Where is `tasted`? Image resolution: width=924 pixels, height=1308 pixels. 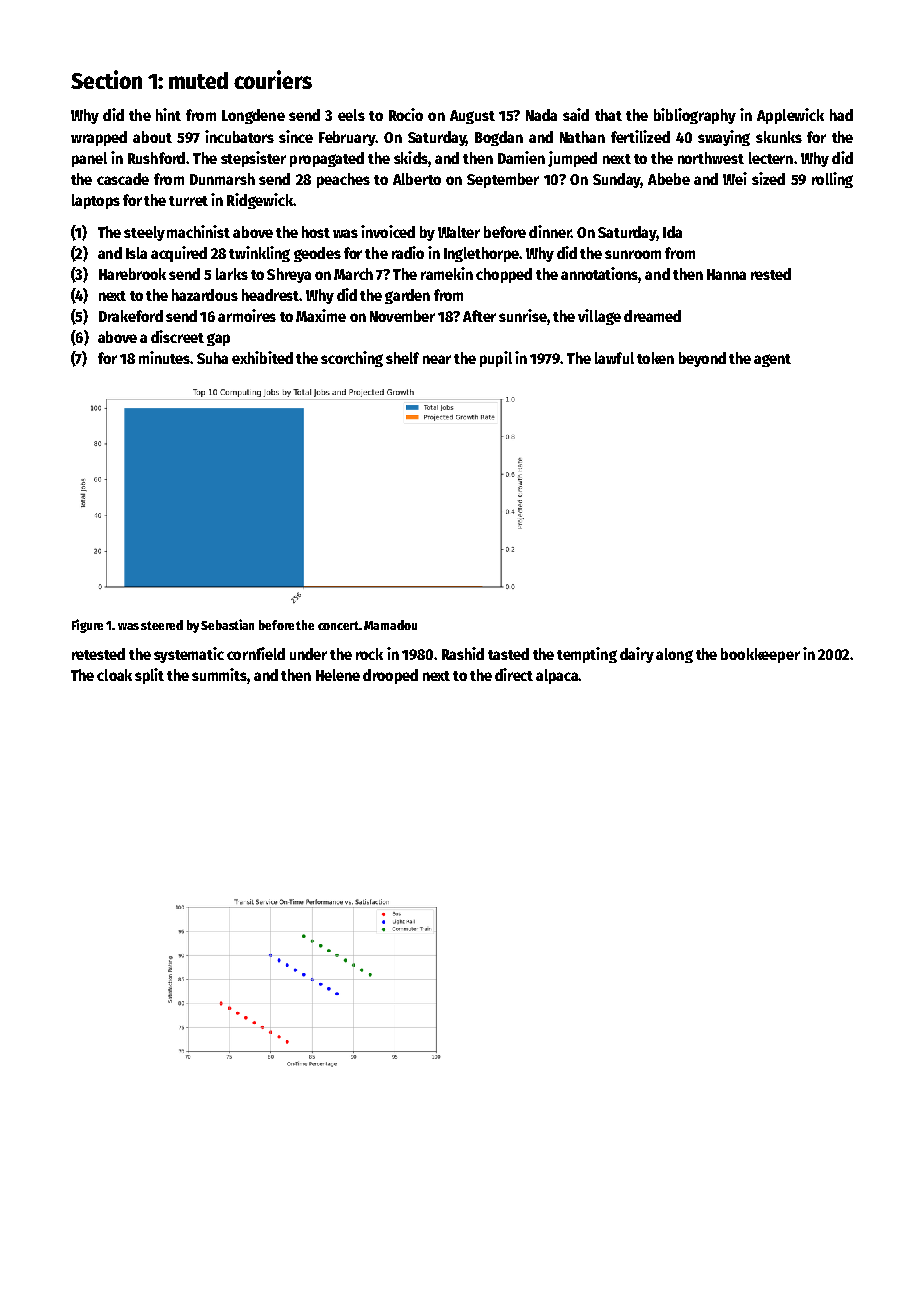
tasted is located at coordinates (508, 654).
